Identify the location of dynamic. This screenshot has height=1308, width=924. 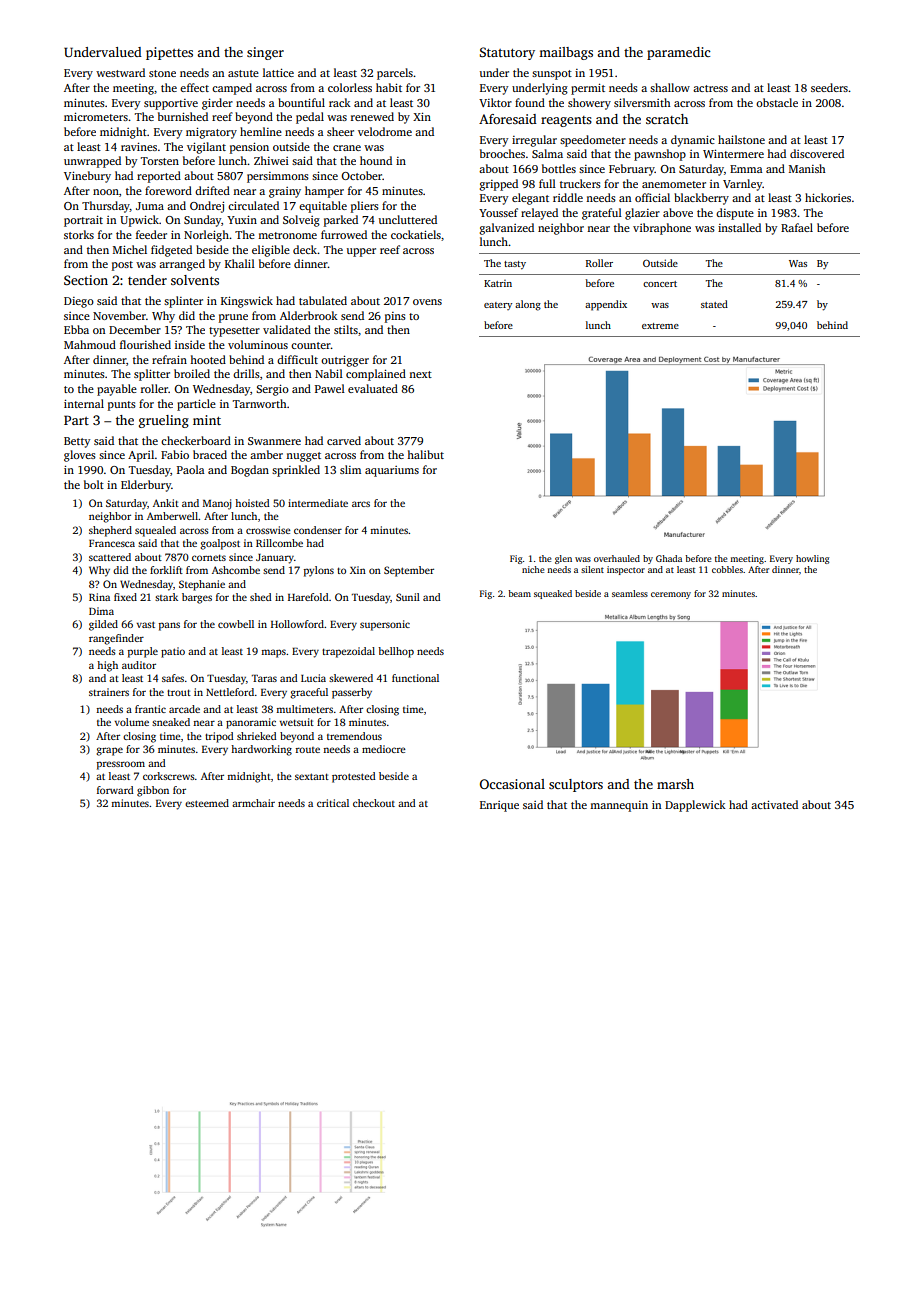
(693, 141).
